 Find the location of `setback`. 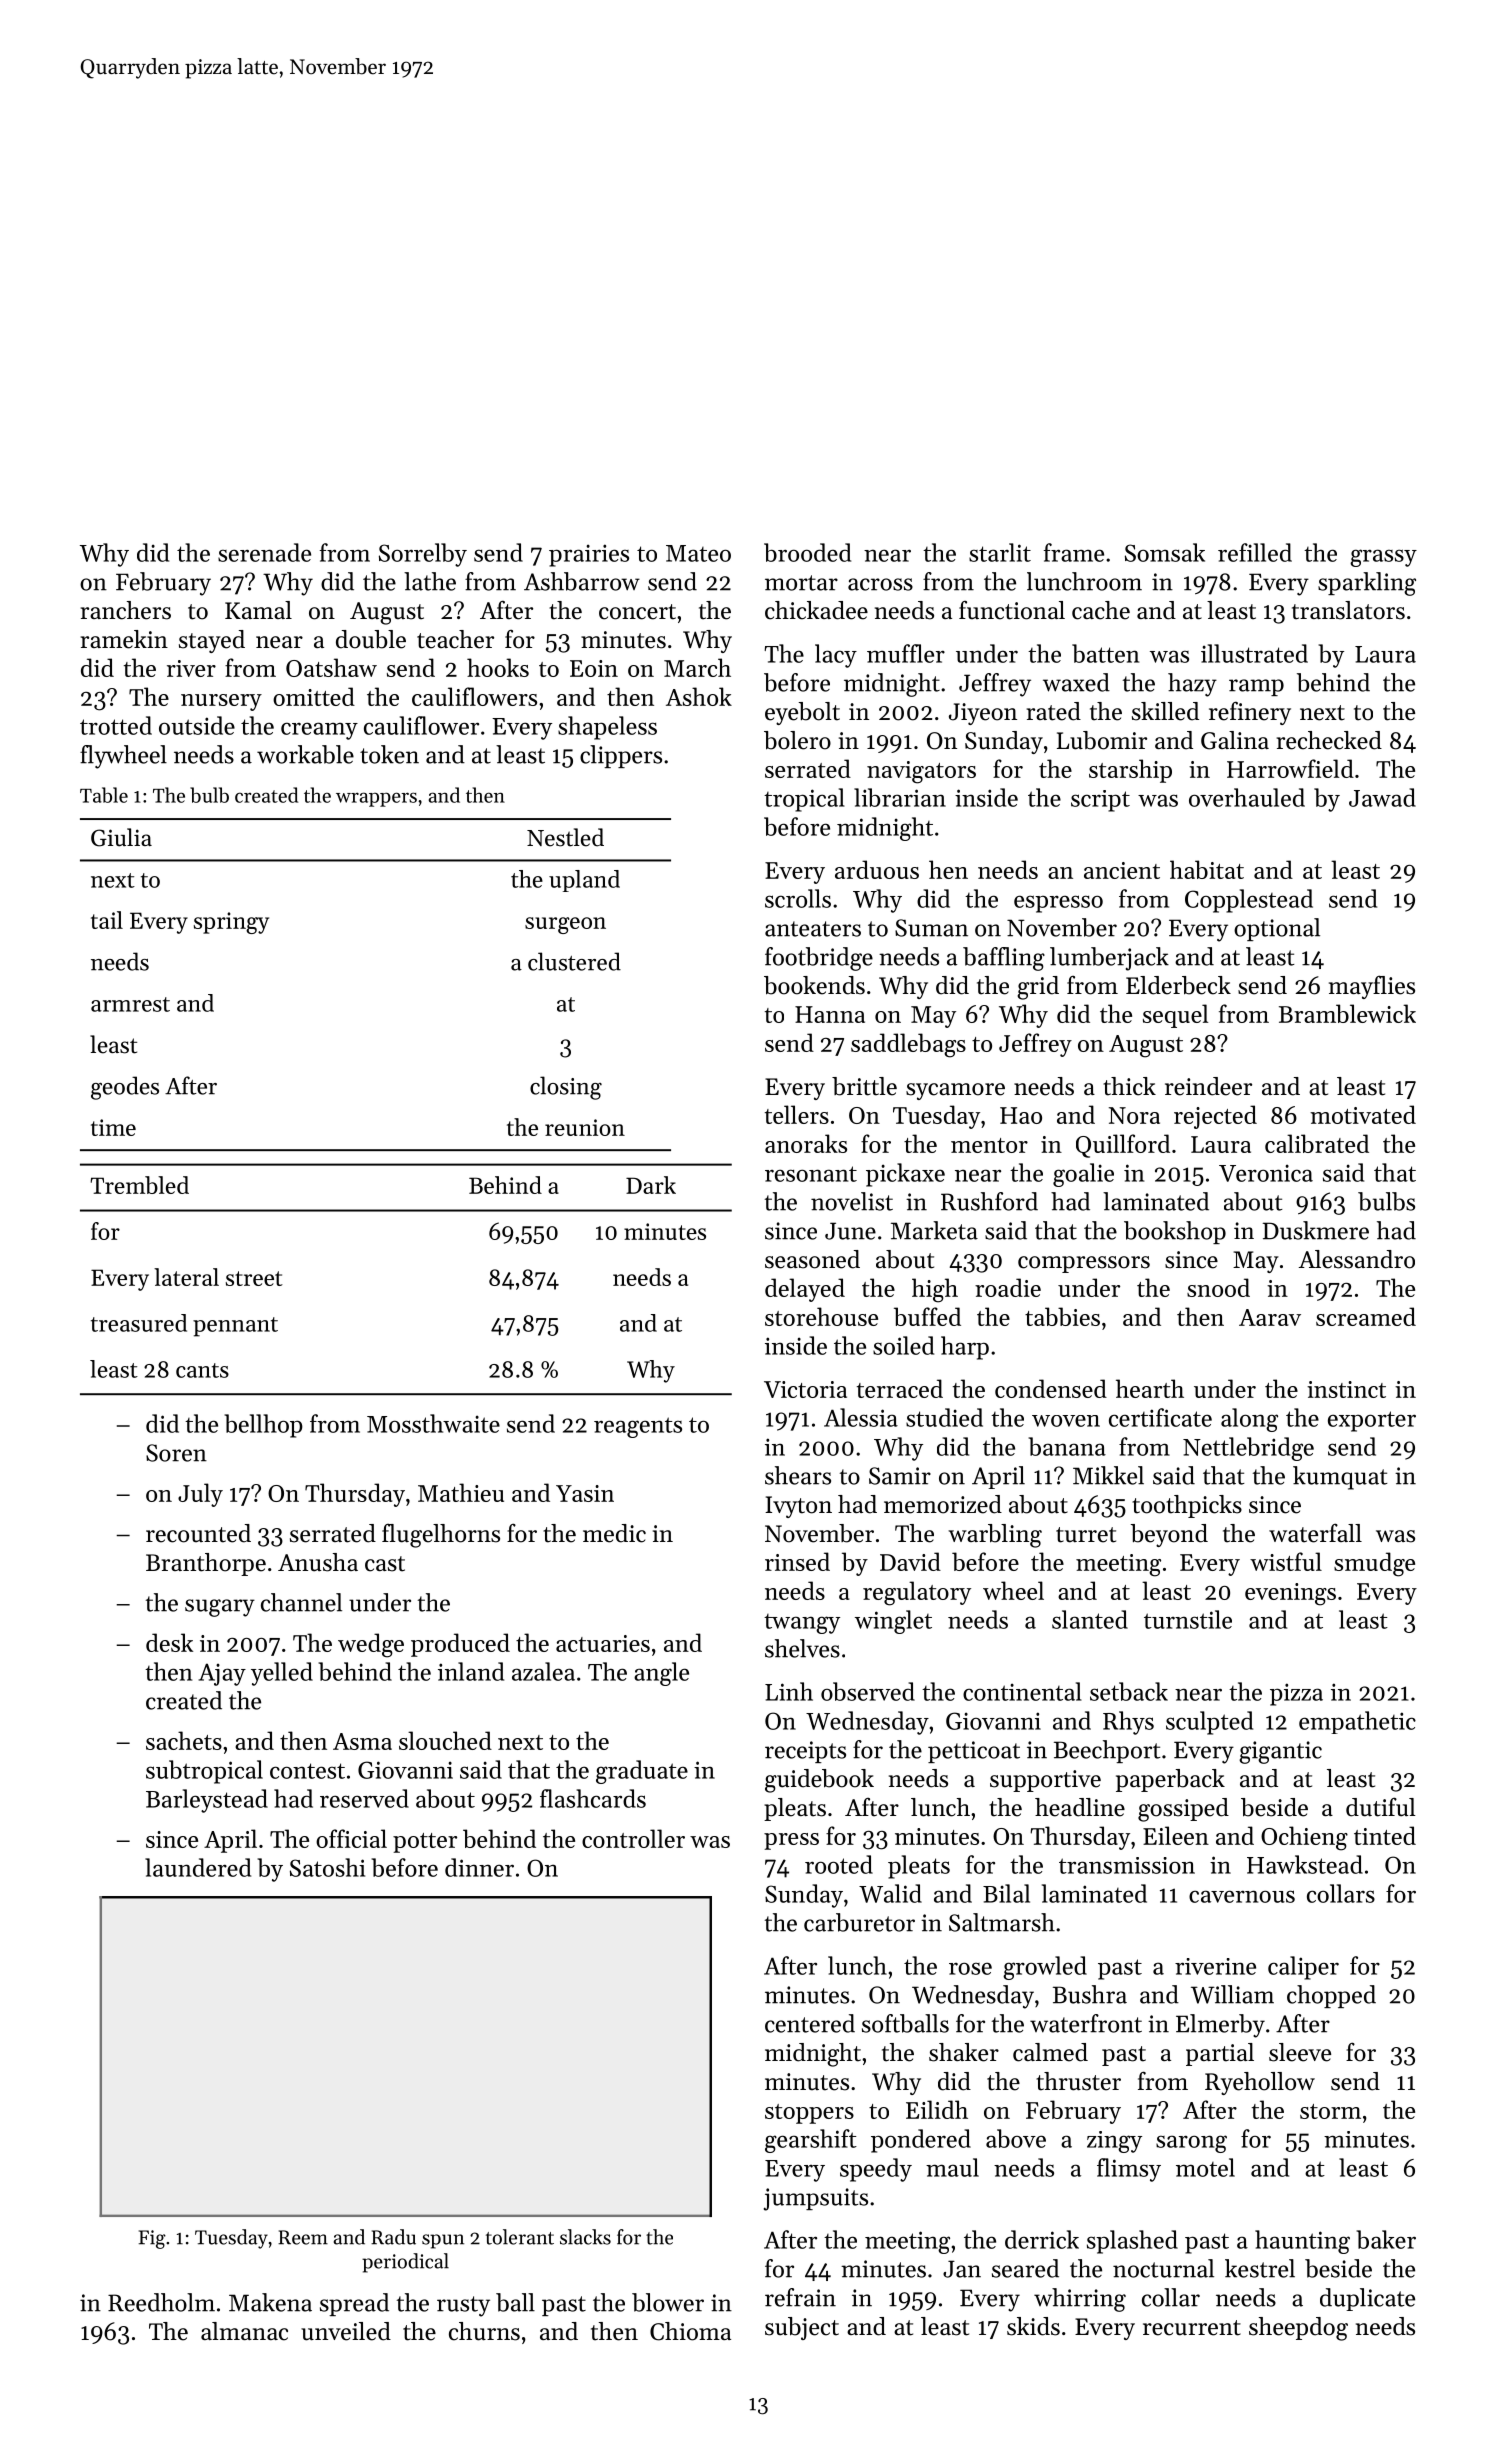

setback is located at coordinates (1129, 1691).
